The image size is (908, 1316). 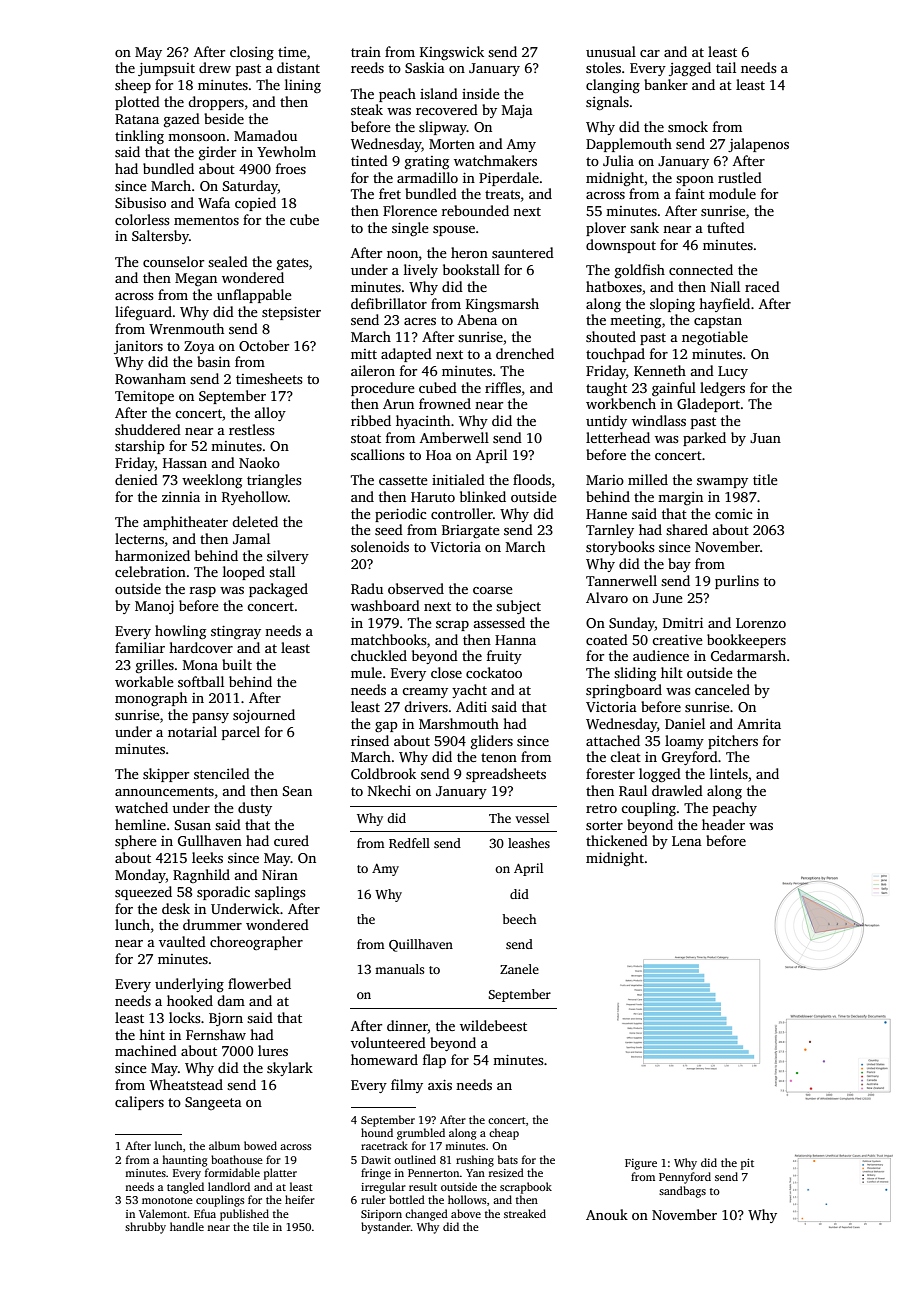 What do you see at coordinates (518, 607) in the screenshot?
I see `subject` at bounding box center [518, 607].
